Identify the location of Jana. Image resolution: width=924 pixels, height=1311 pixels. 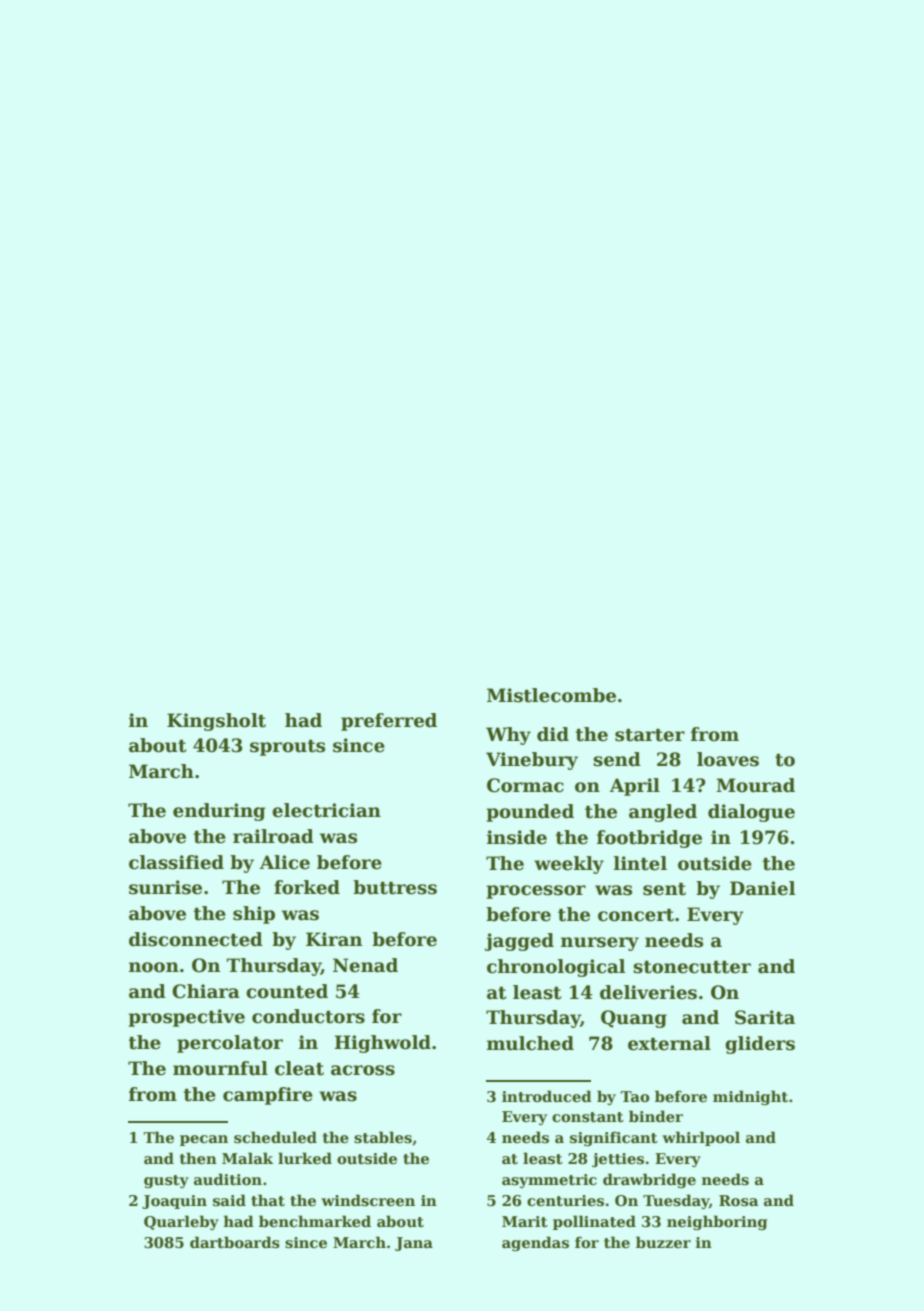
(414, 1244).
